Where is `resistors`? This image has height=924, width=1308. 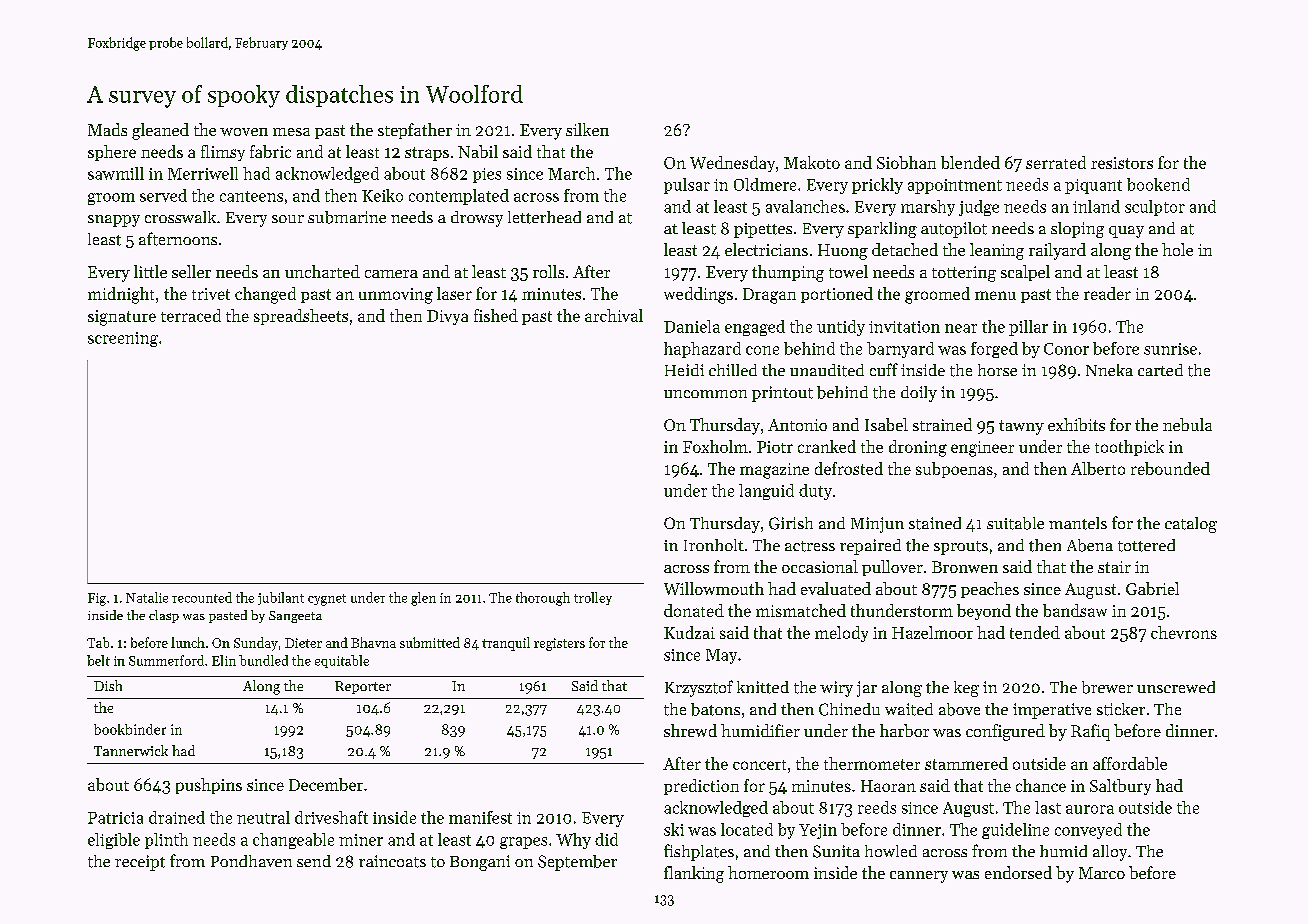 resistors is located at coordinates (1122, 163).
